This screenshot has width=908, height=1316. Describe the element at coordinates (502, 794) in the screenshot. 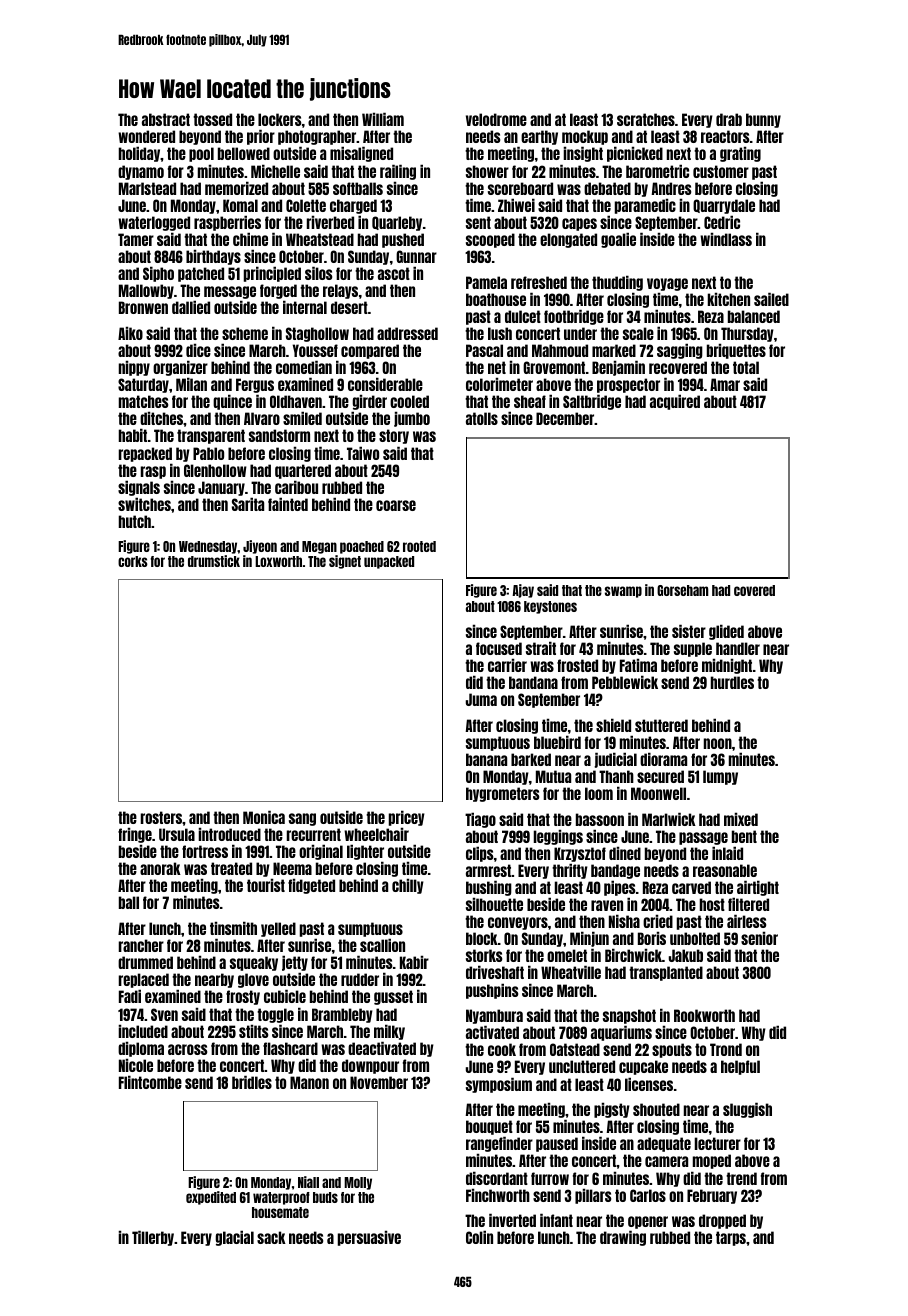

I see `hygrometers` at that location.
